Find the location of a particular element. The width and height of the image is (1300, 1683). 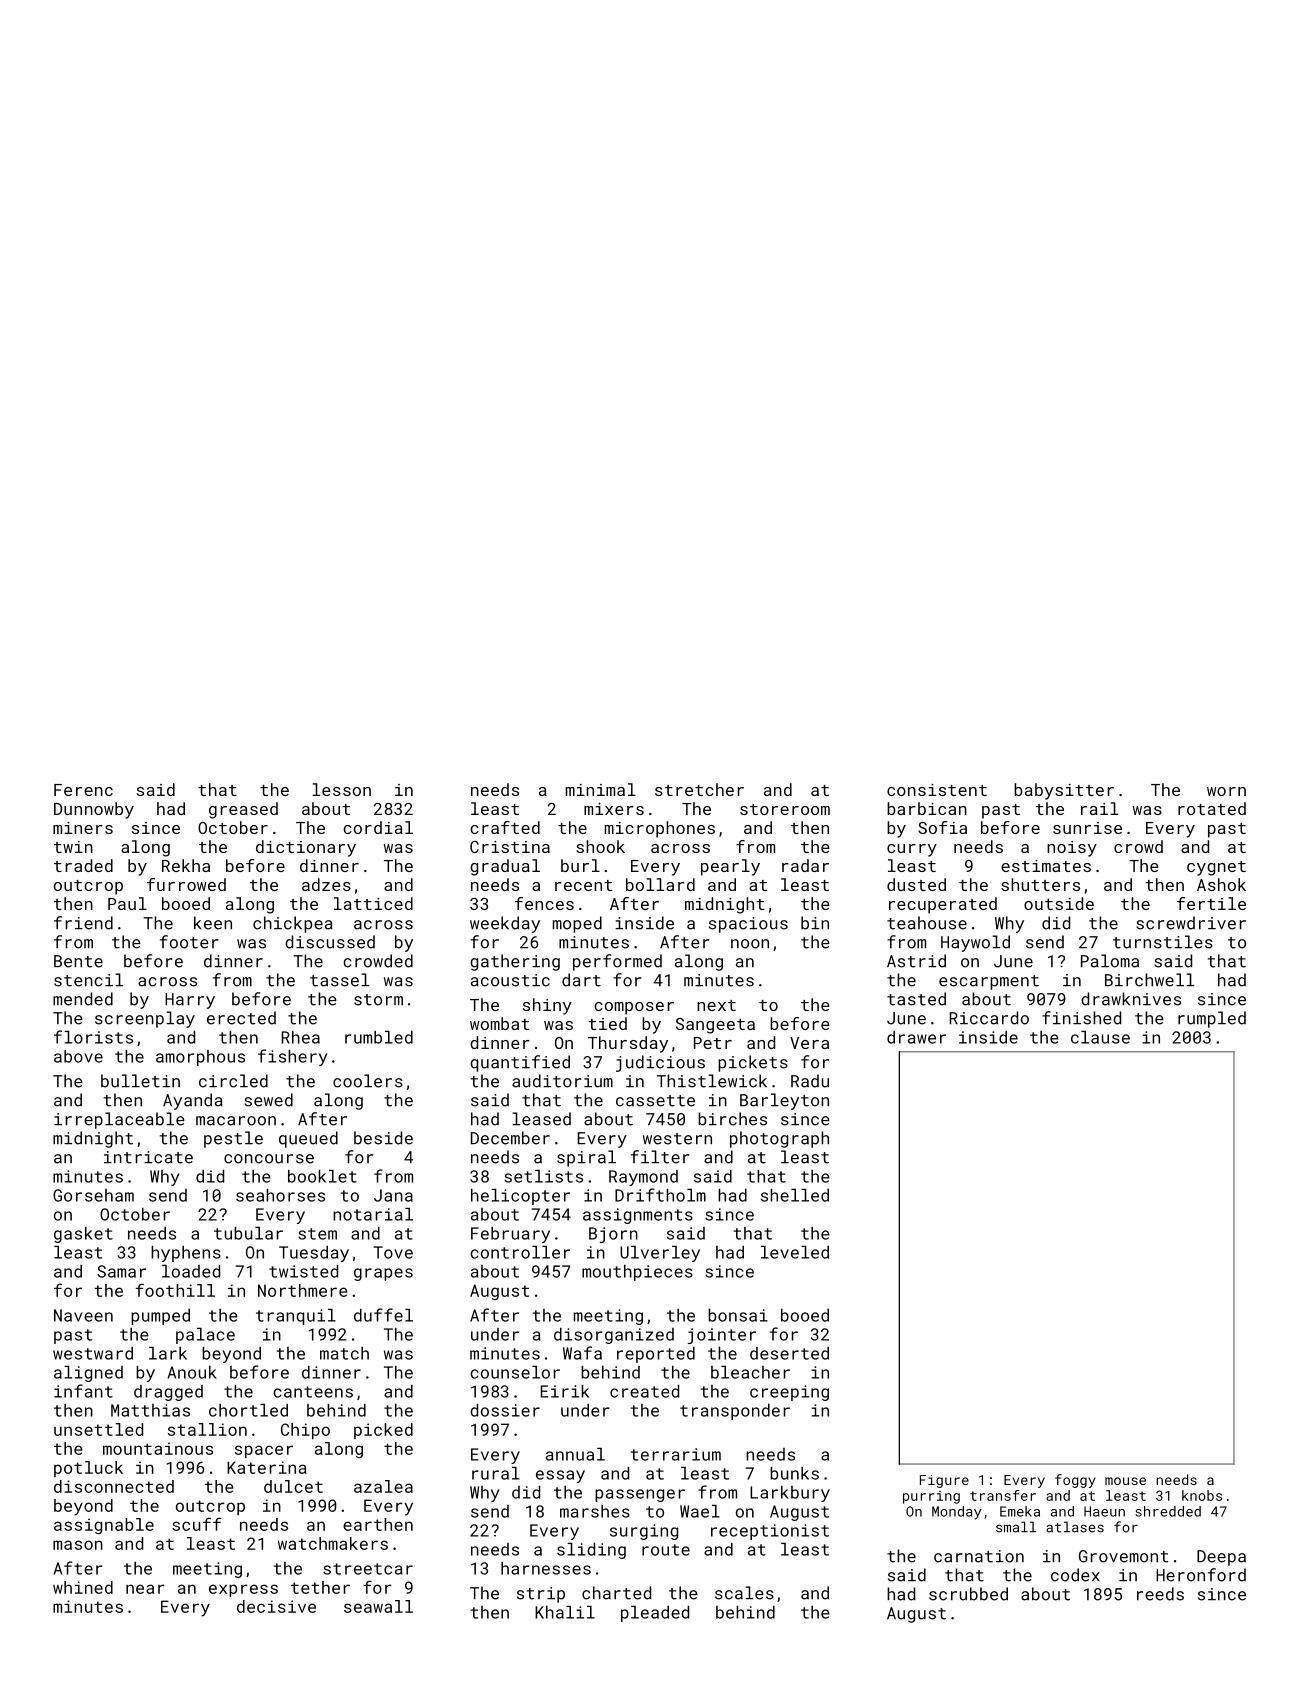

codex is located at coordinates (1075, 1575).
